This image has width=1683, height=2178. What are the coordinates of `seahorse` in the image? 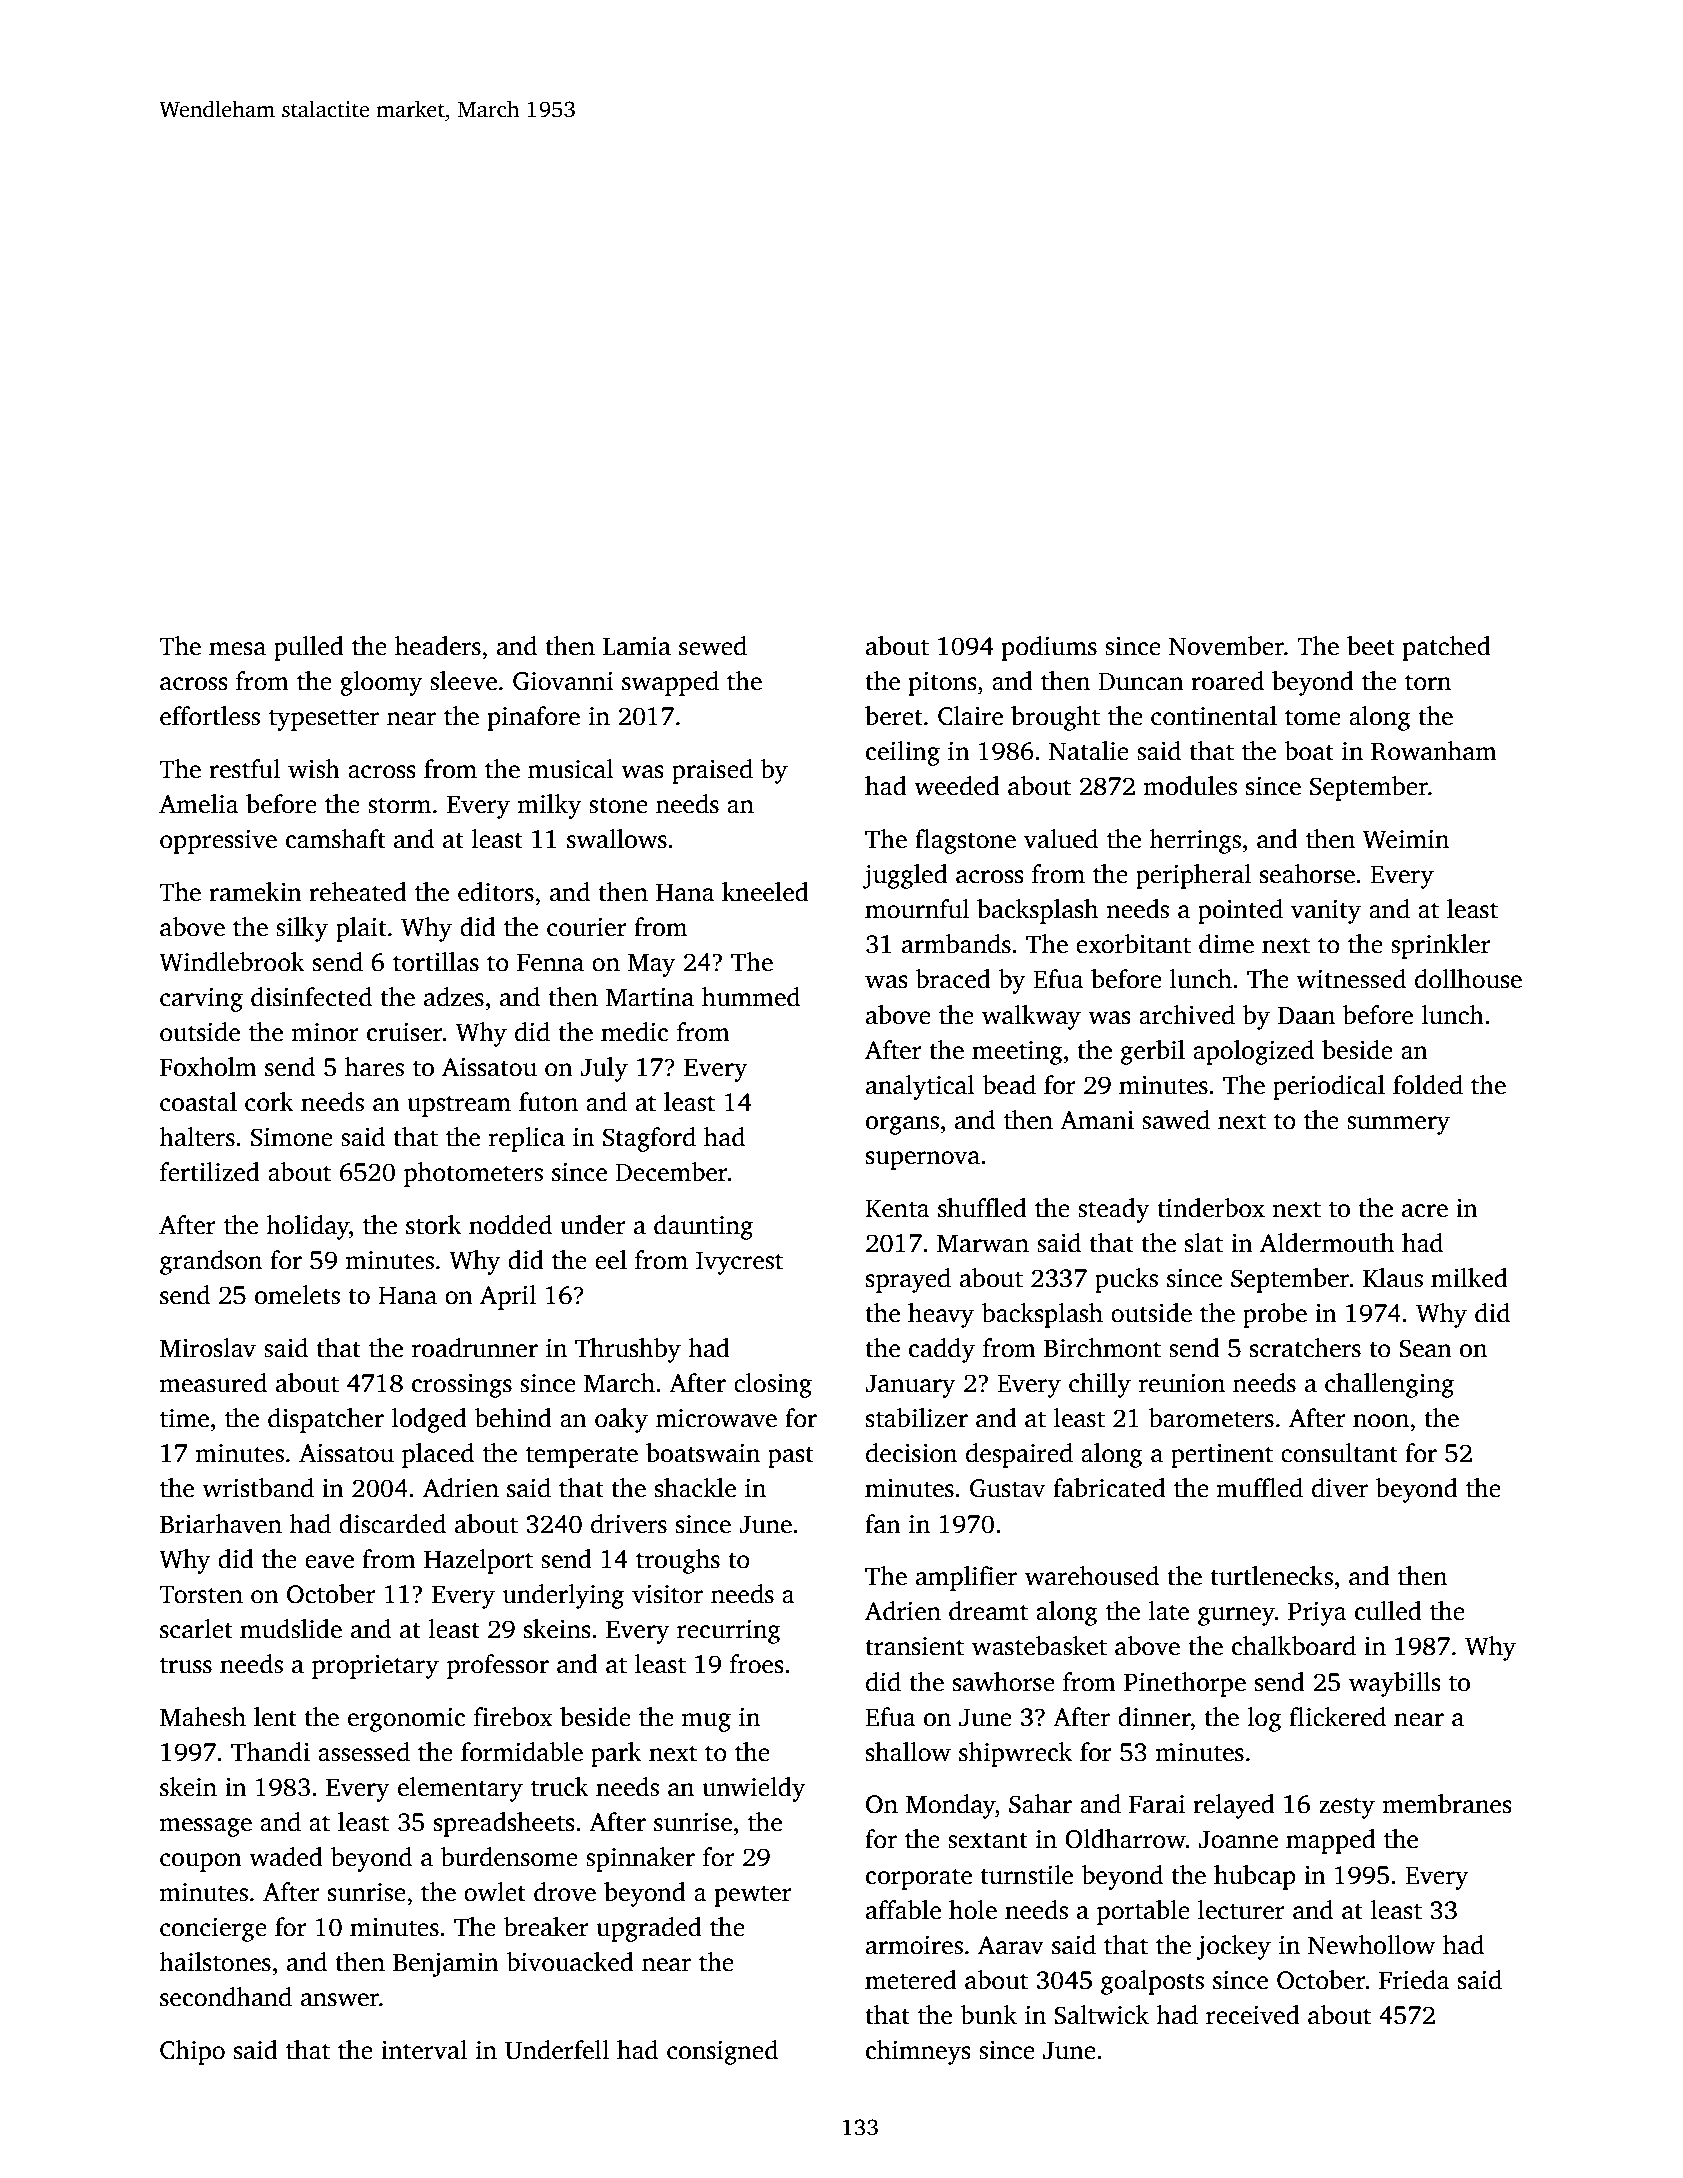 It's located at (1307, 874).
